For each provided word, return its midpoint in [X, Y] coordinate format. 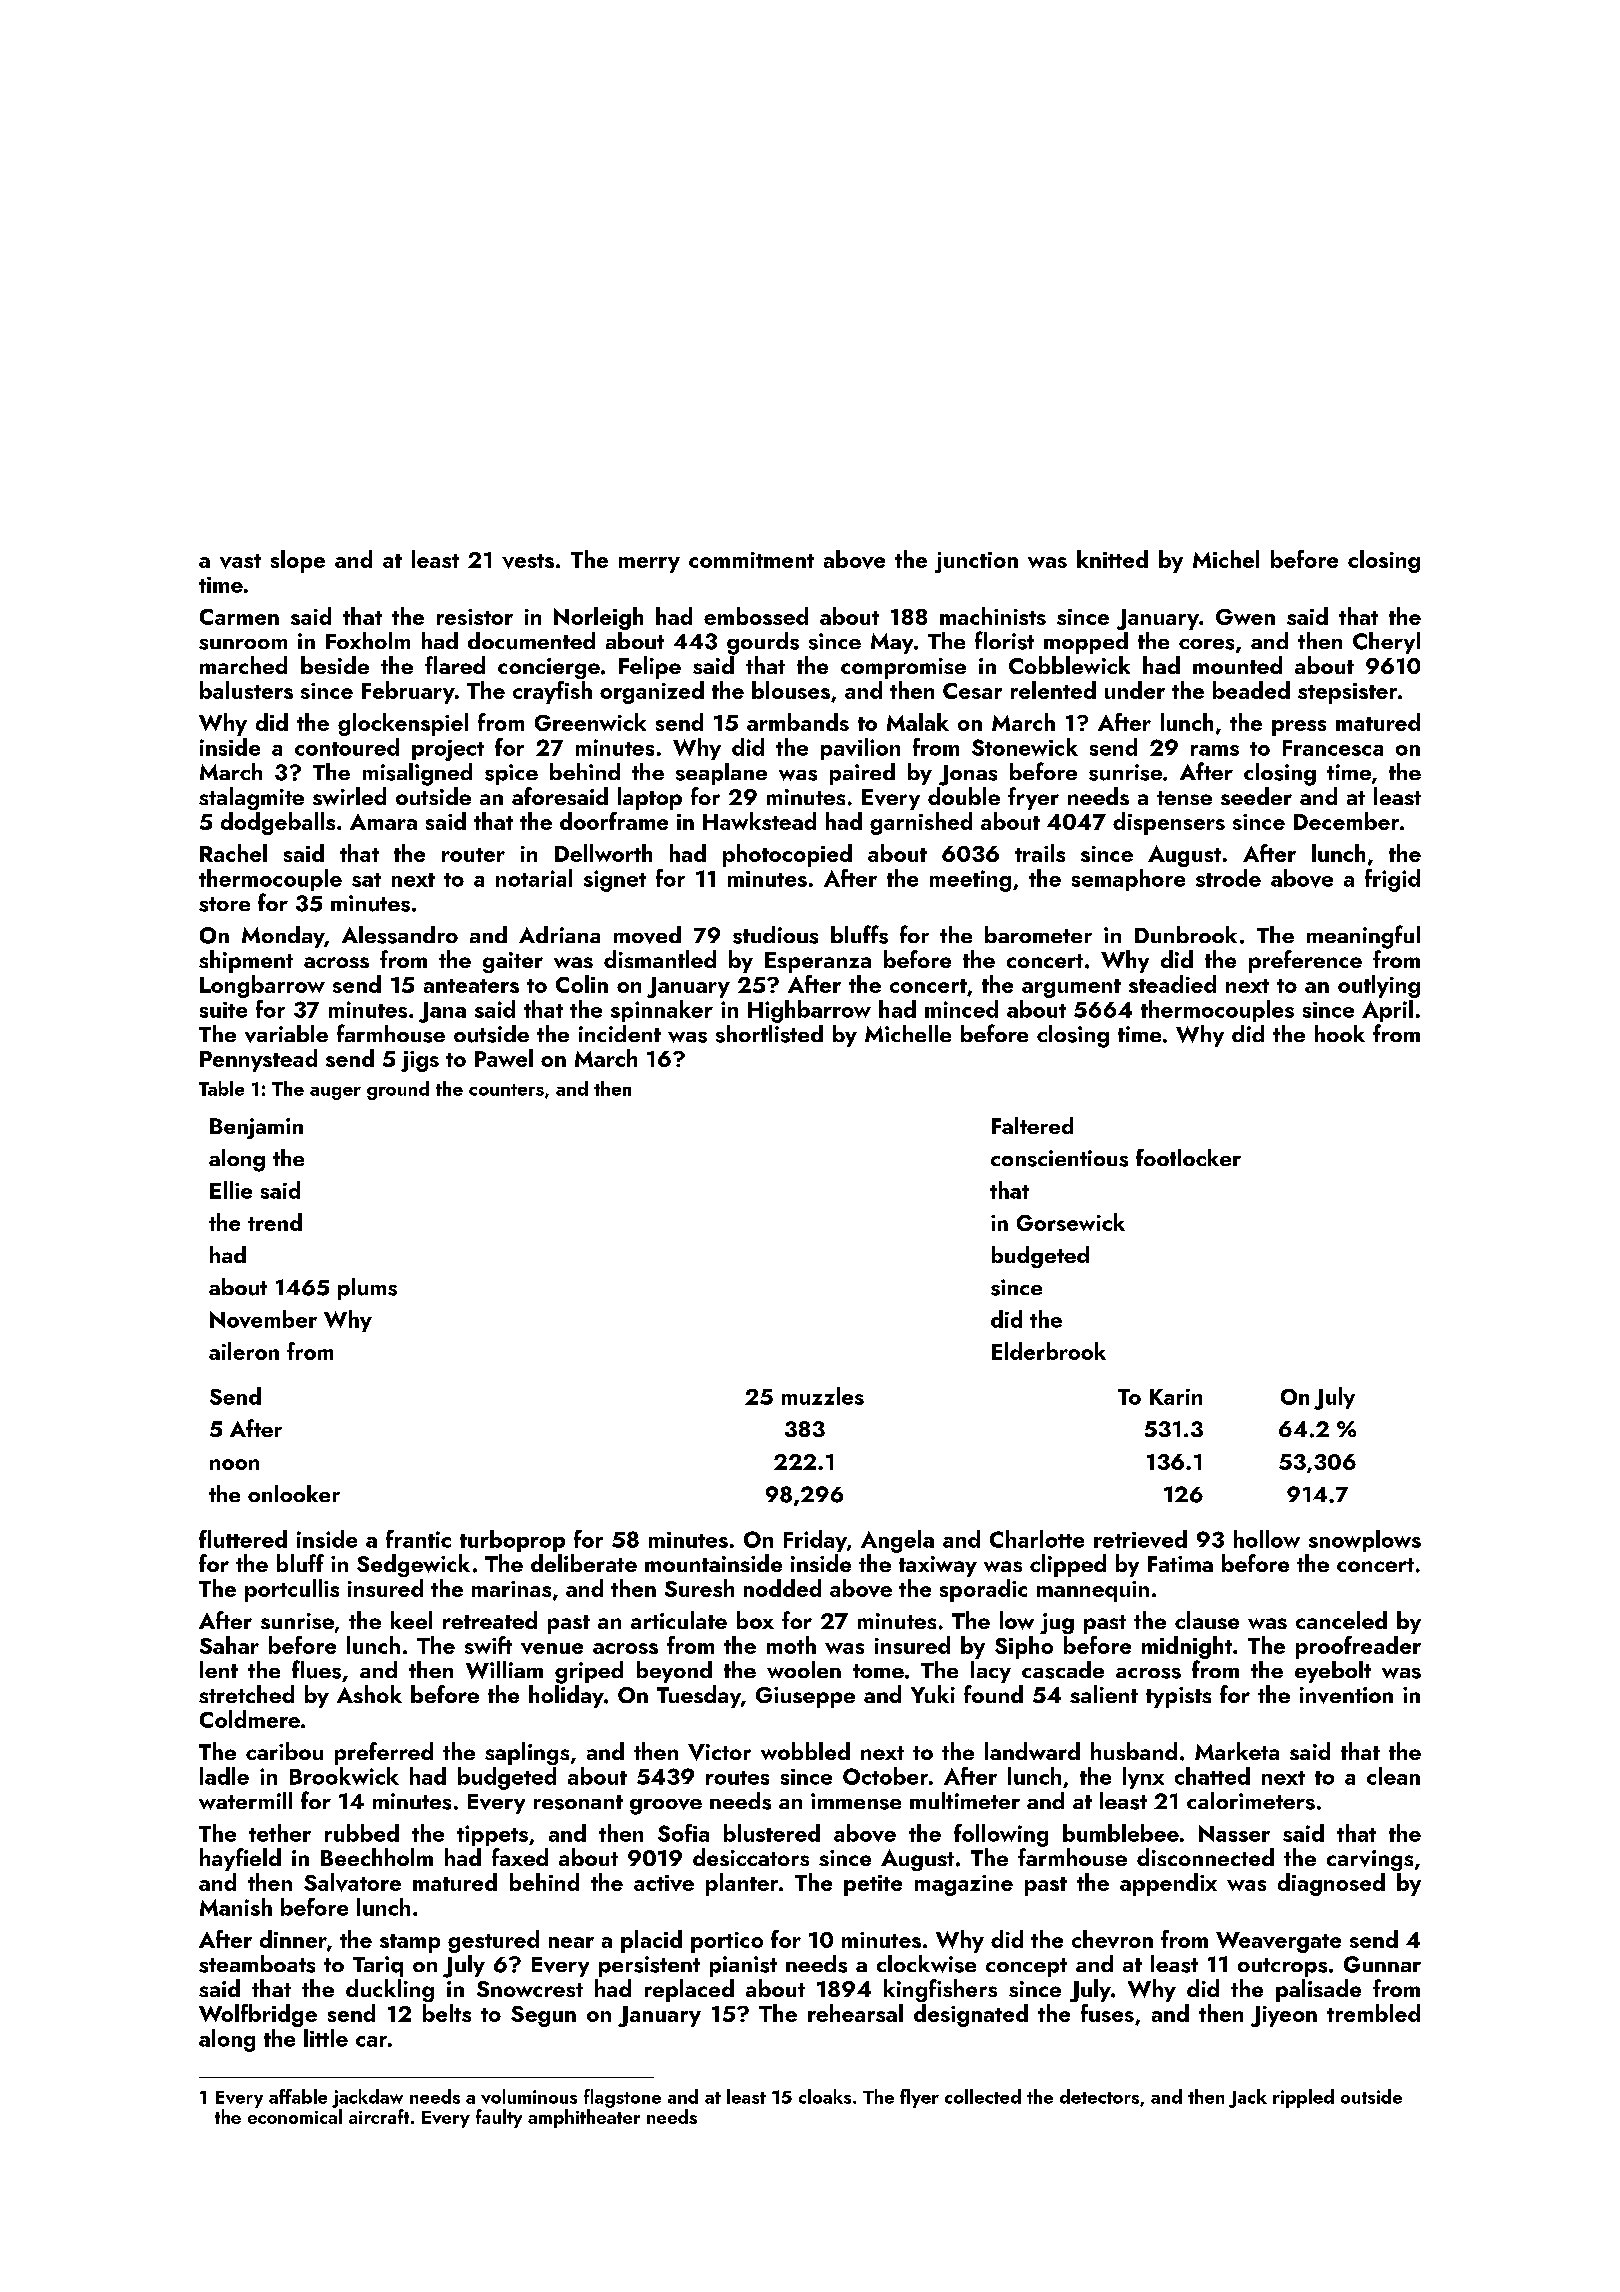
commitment [751, 560]
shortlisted [769, 1034]
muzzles [823, 1396]
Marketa [1237, 1751]
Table [221, 1088]
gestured [493, 1941]
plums [367, 1289]
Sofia [683, 1833]
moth [791, 1645]
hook [1340, 1033]
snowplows [1365, 1541]
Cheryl [1386, 643]
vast [240, 561]
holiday [566, 1696]
